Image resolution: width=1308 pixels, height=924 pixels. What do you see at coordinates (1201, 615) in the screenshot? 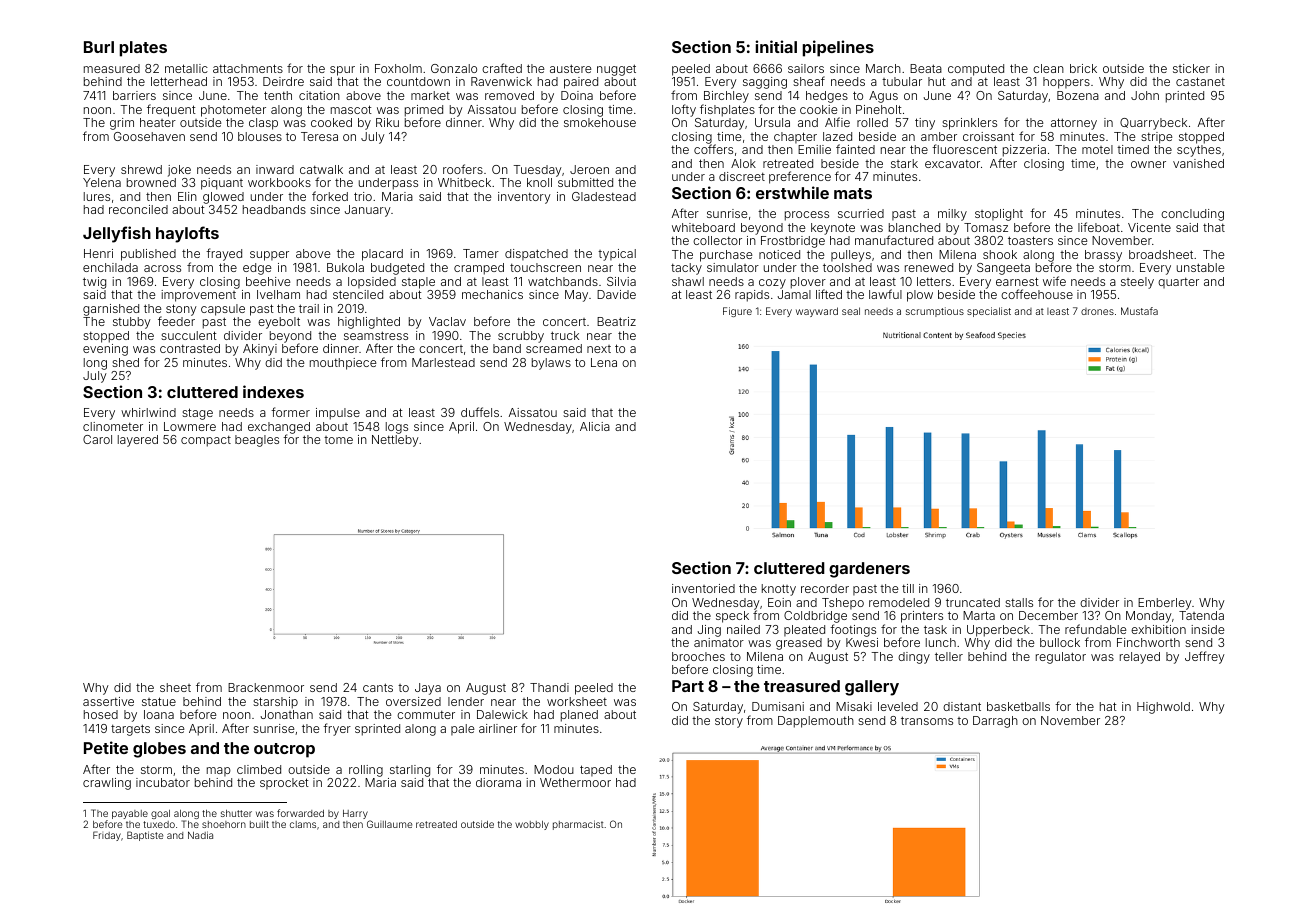
I see `Tatenda` at bounding box center [1201, 615].
